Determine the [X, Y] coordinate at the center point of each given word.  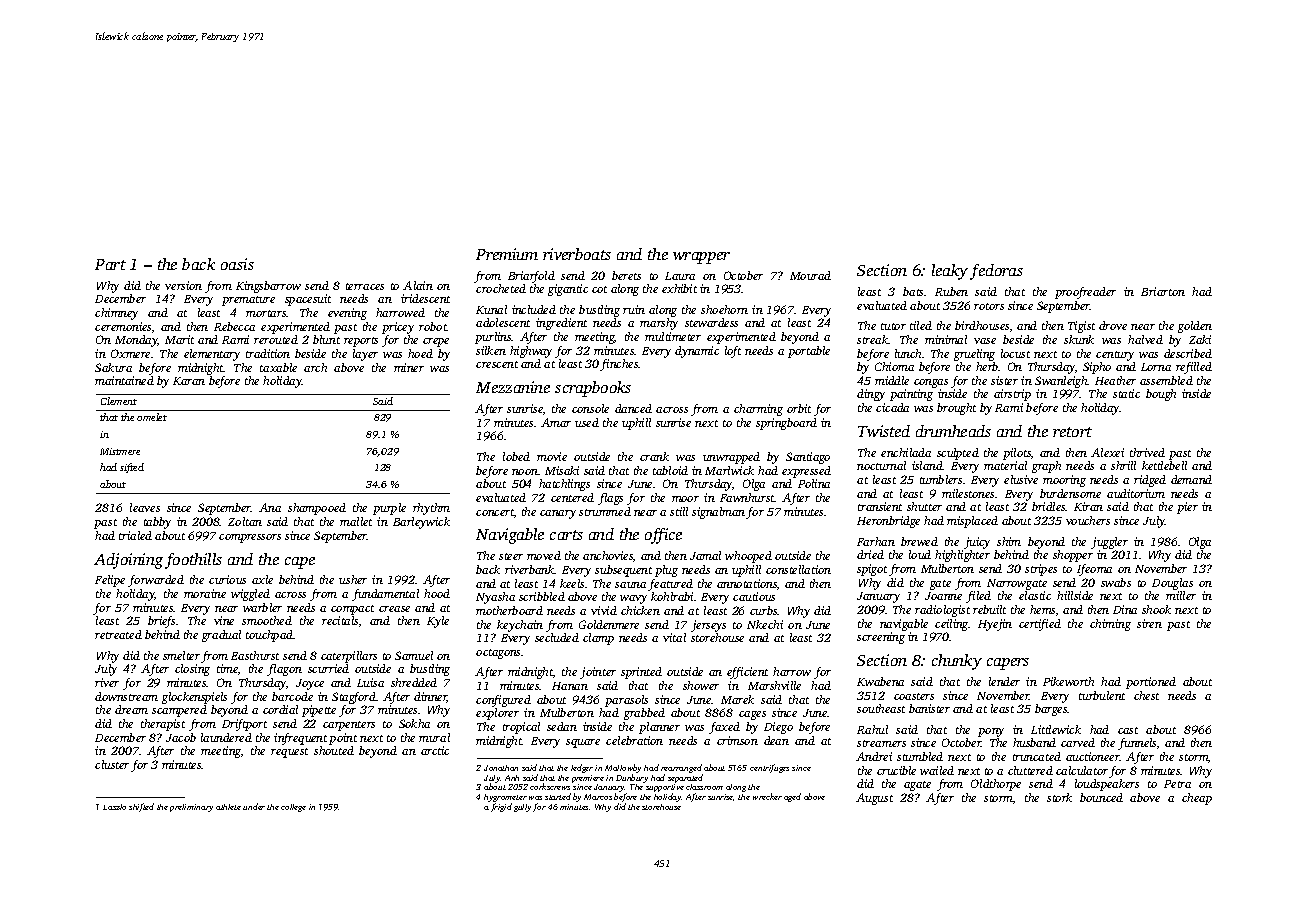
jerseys [708, 626]
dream [131, 709]
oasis [237, 264]
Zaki [1200, 339]
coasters [914, 696]
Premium [507, 254]
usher [353, 579]
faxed [724, 728]
